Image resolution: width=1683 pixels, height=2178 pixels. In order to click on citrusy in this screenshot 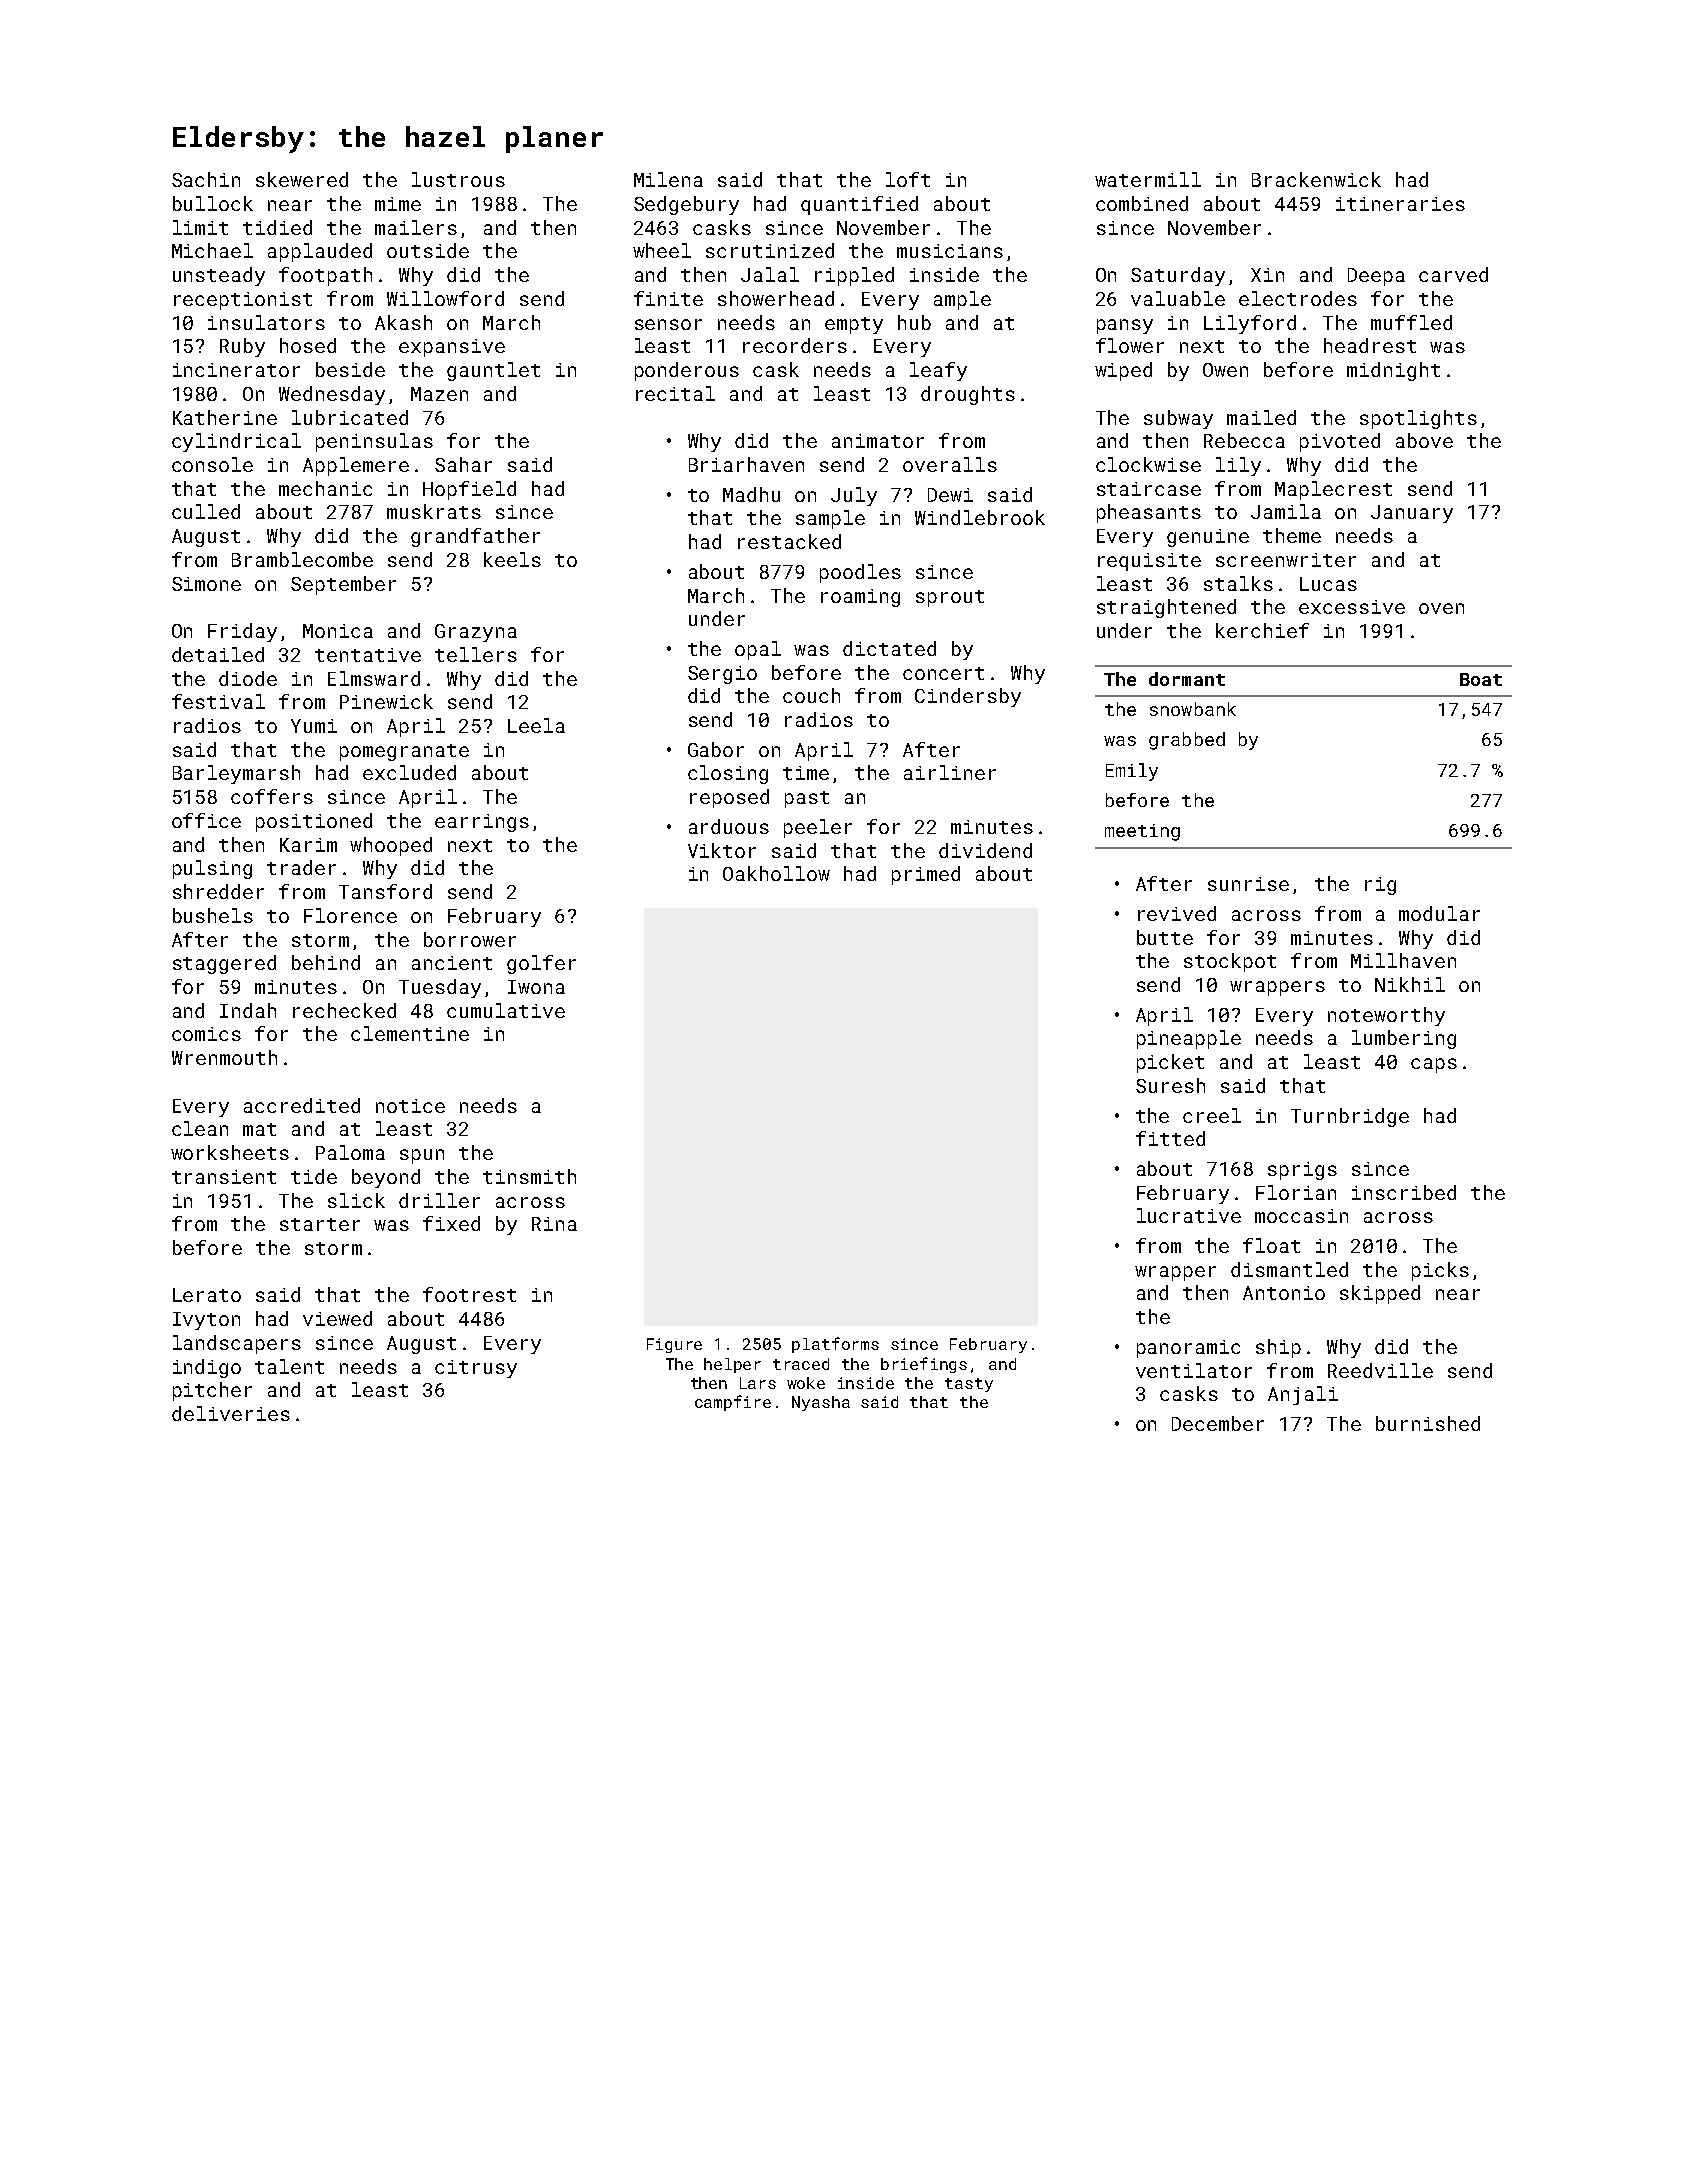, I will do `click(476, 1369)`.
